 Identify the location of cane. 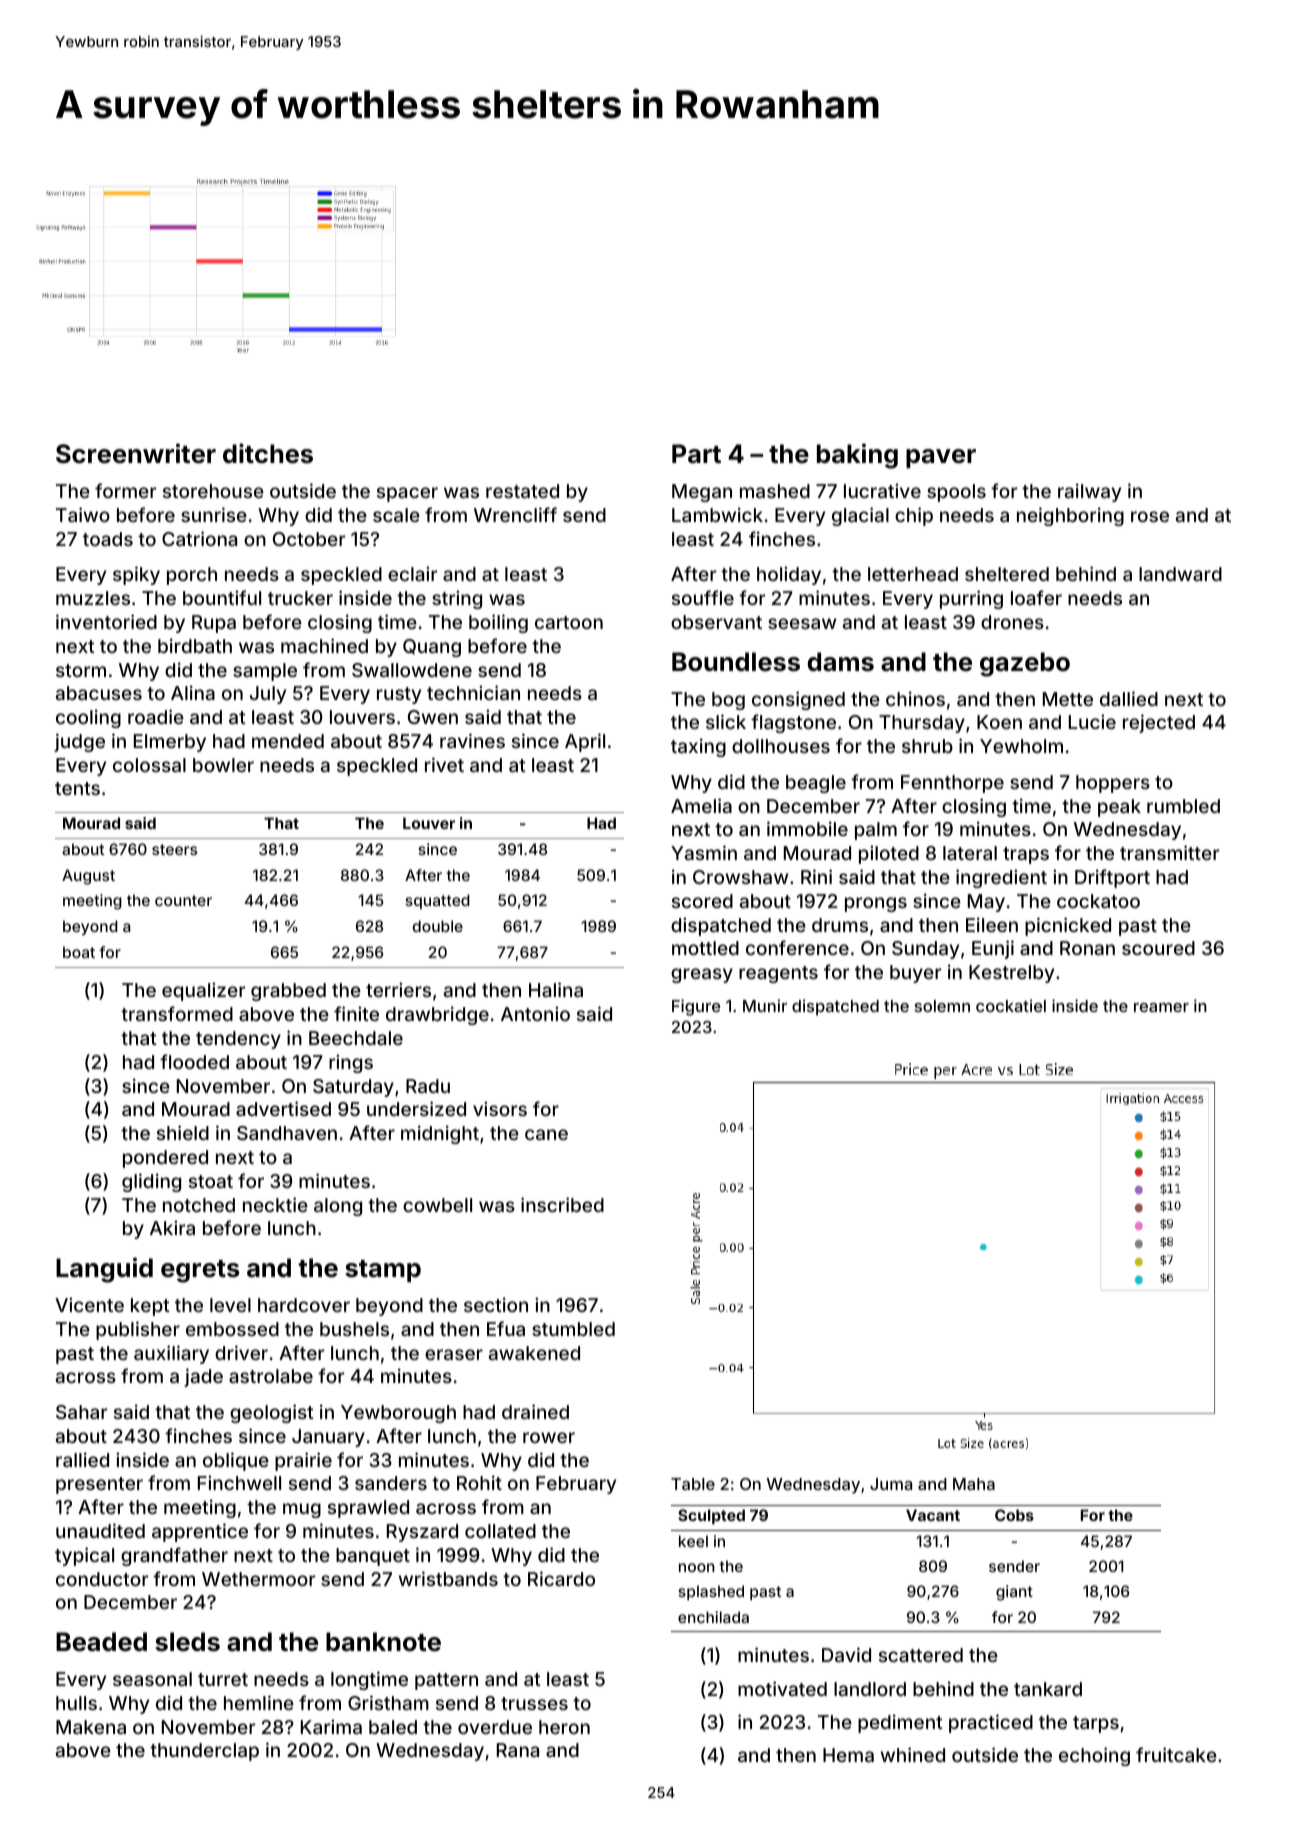
(546, 1134).
